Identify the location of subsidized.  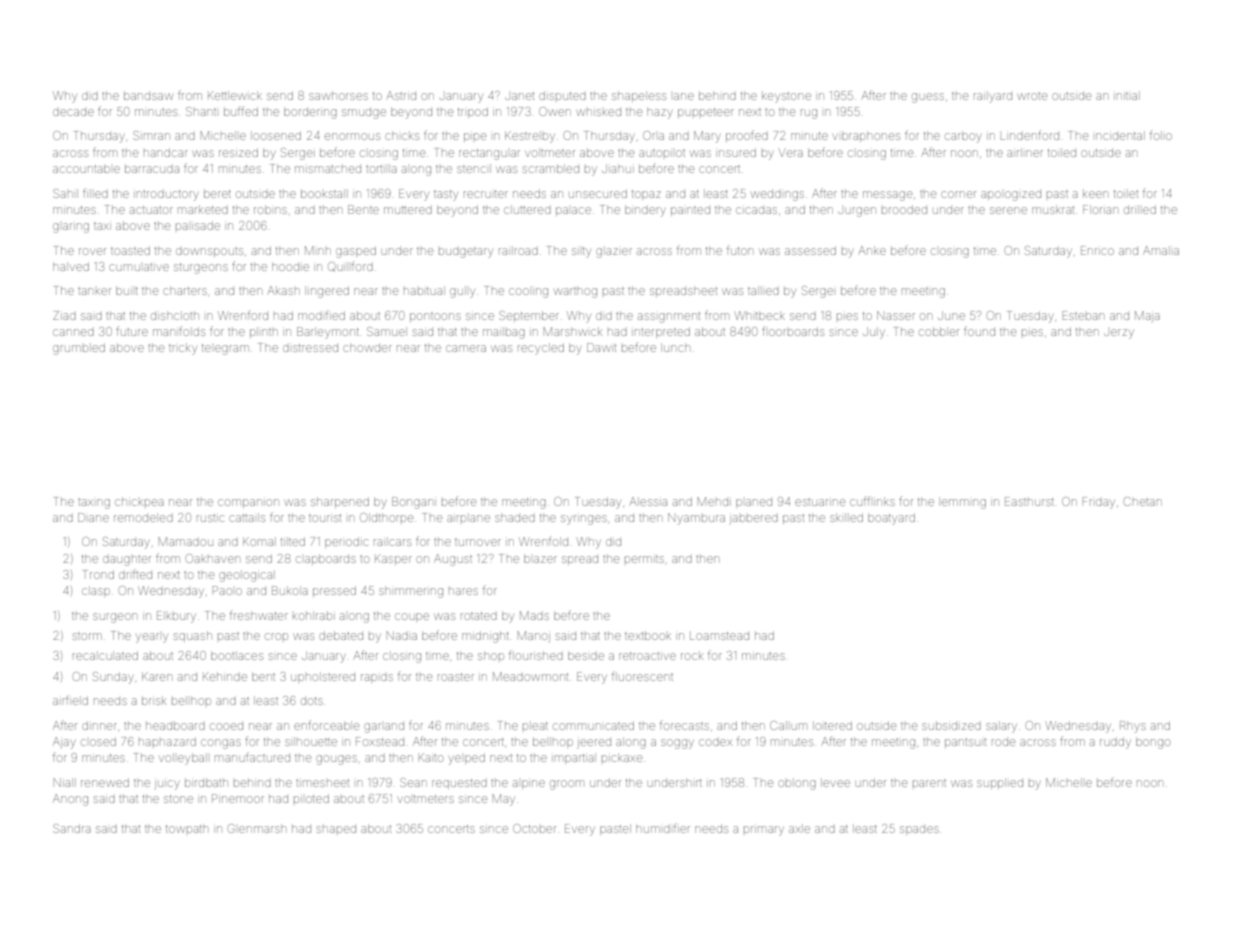
(951, 725).
